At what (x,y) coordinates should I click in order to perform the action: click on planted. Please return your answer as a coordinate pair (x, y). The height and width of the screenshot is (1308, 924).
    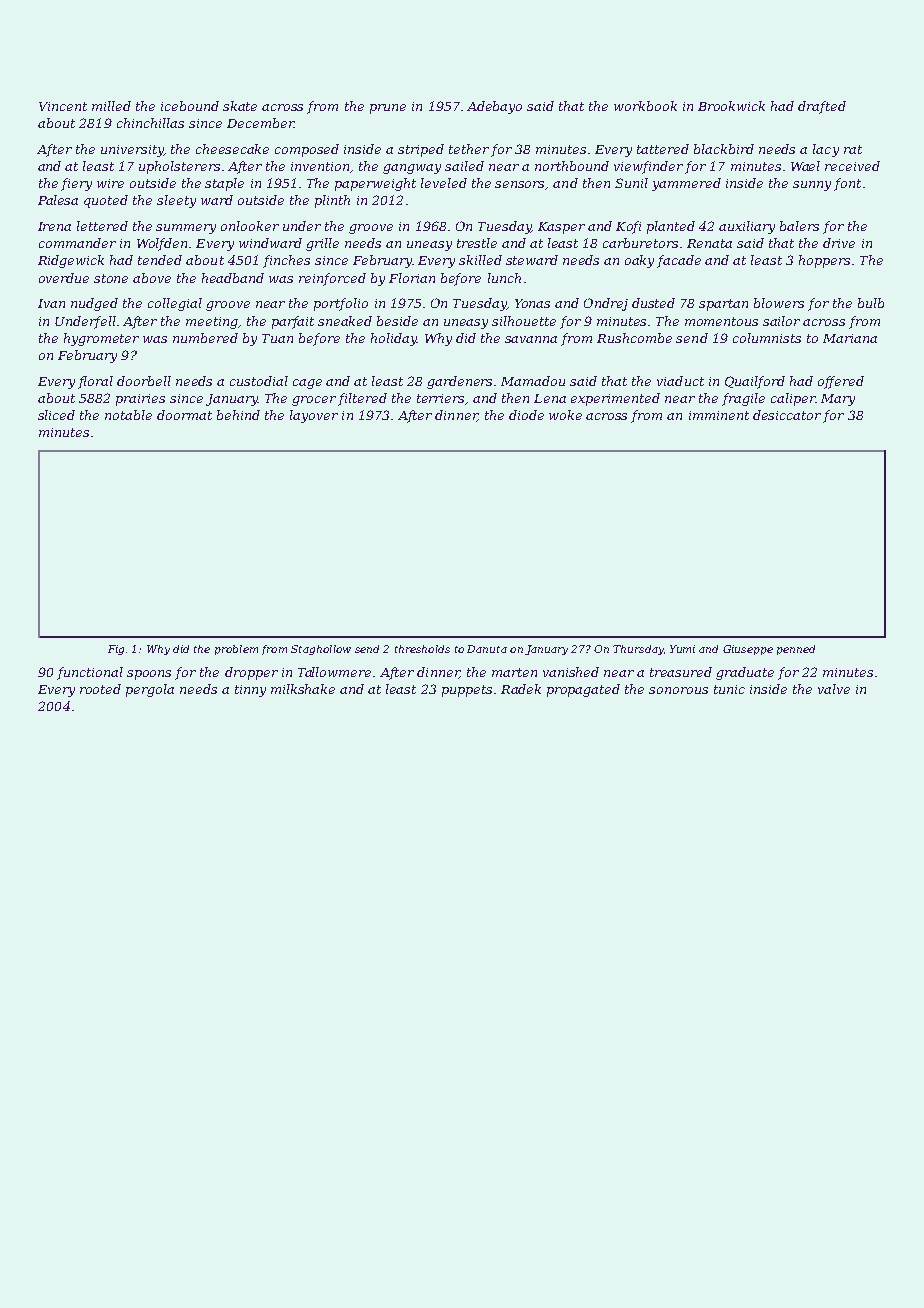
    Looking at the image, I should click on (671, 227).
